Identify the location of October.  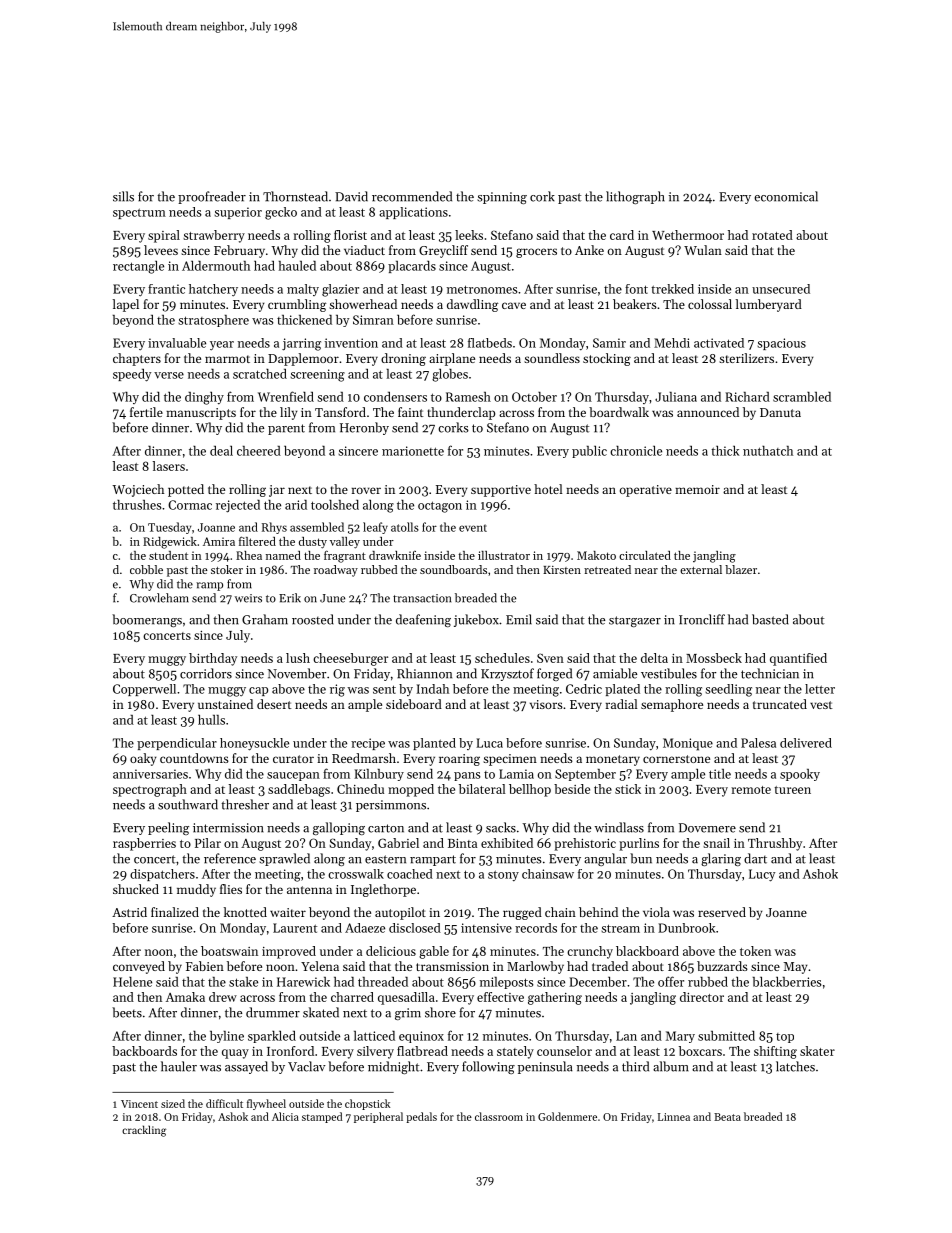
(534, 397).
